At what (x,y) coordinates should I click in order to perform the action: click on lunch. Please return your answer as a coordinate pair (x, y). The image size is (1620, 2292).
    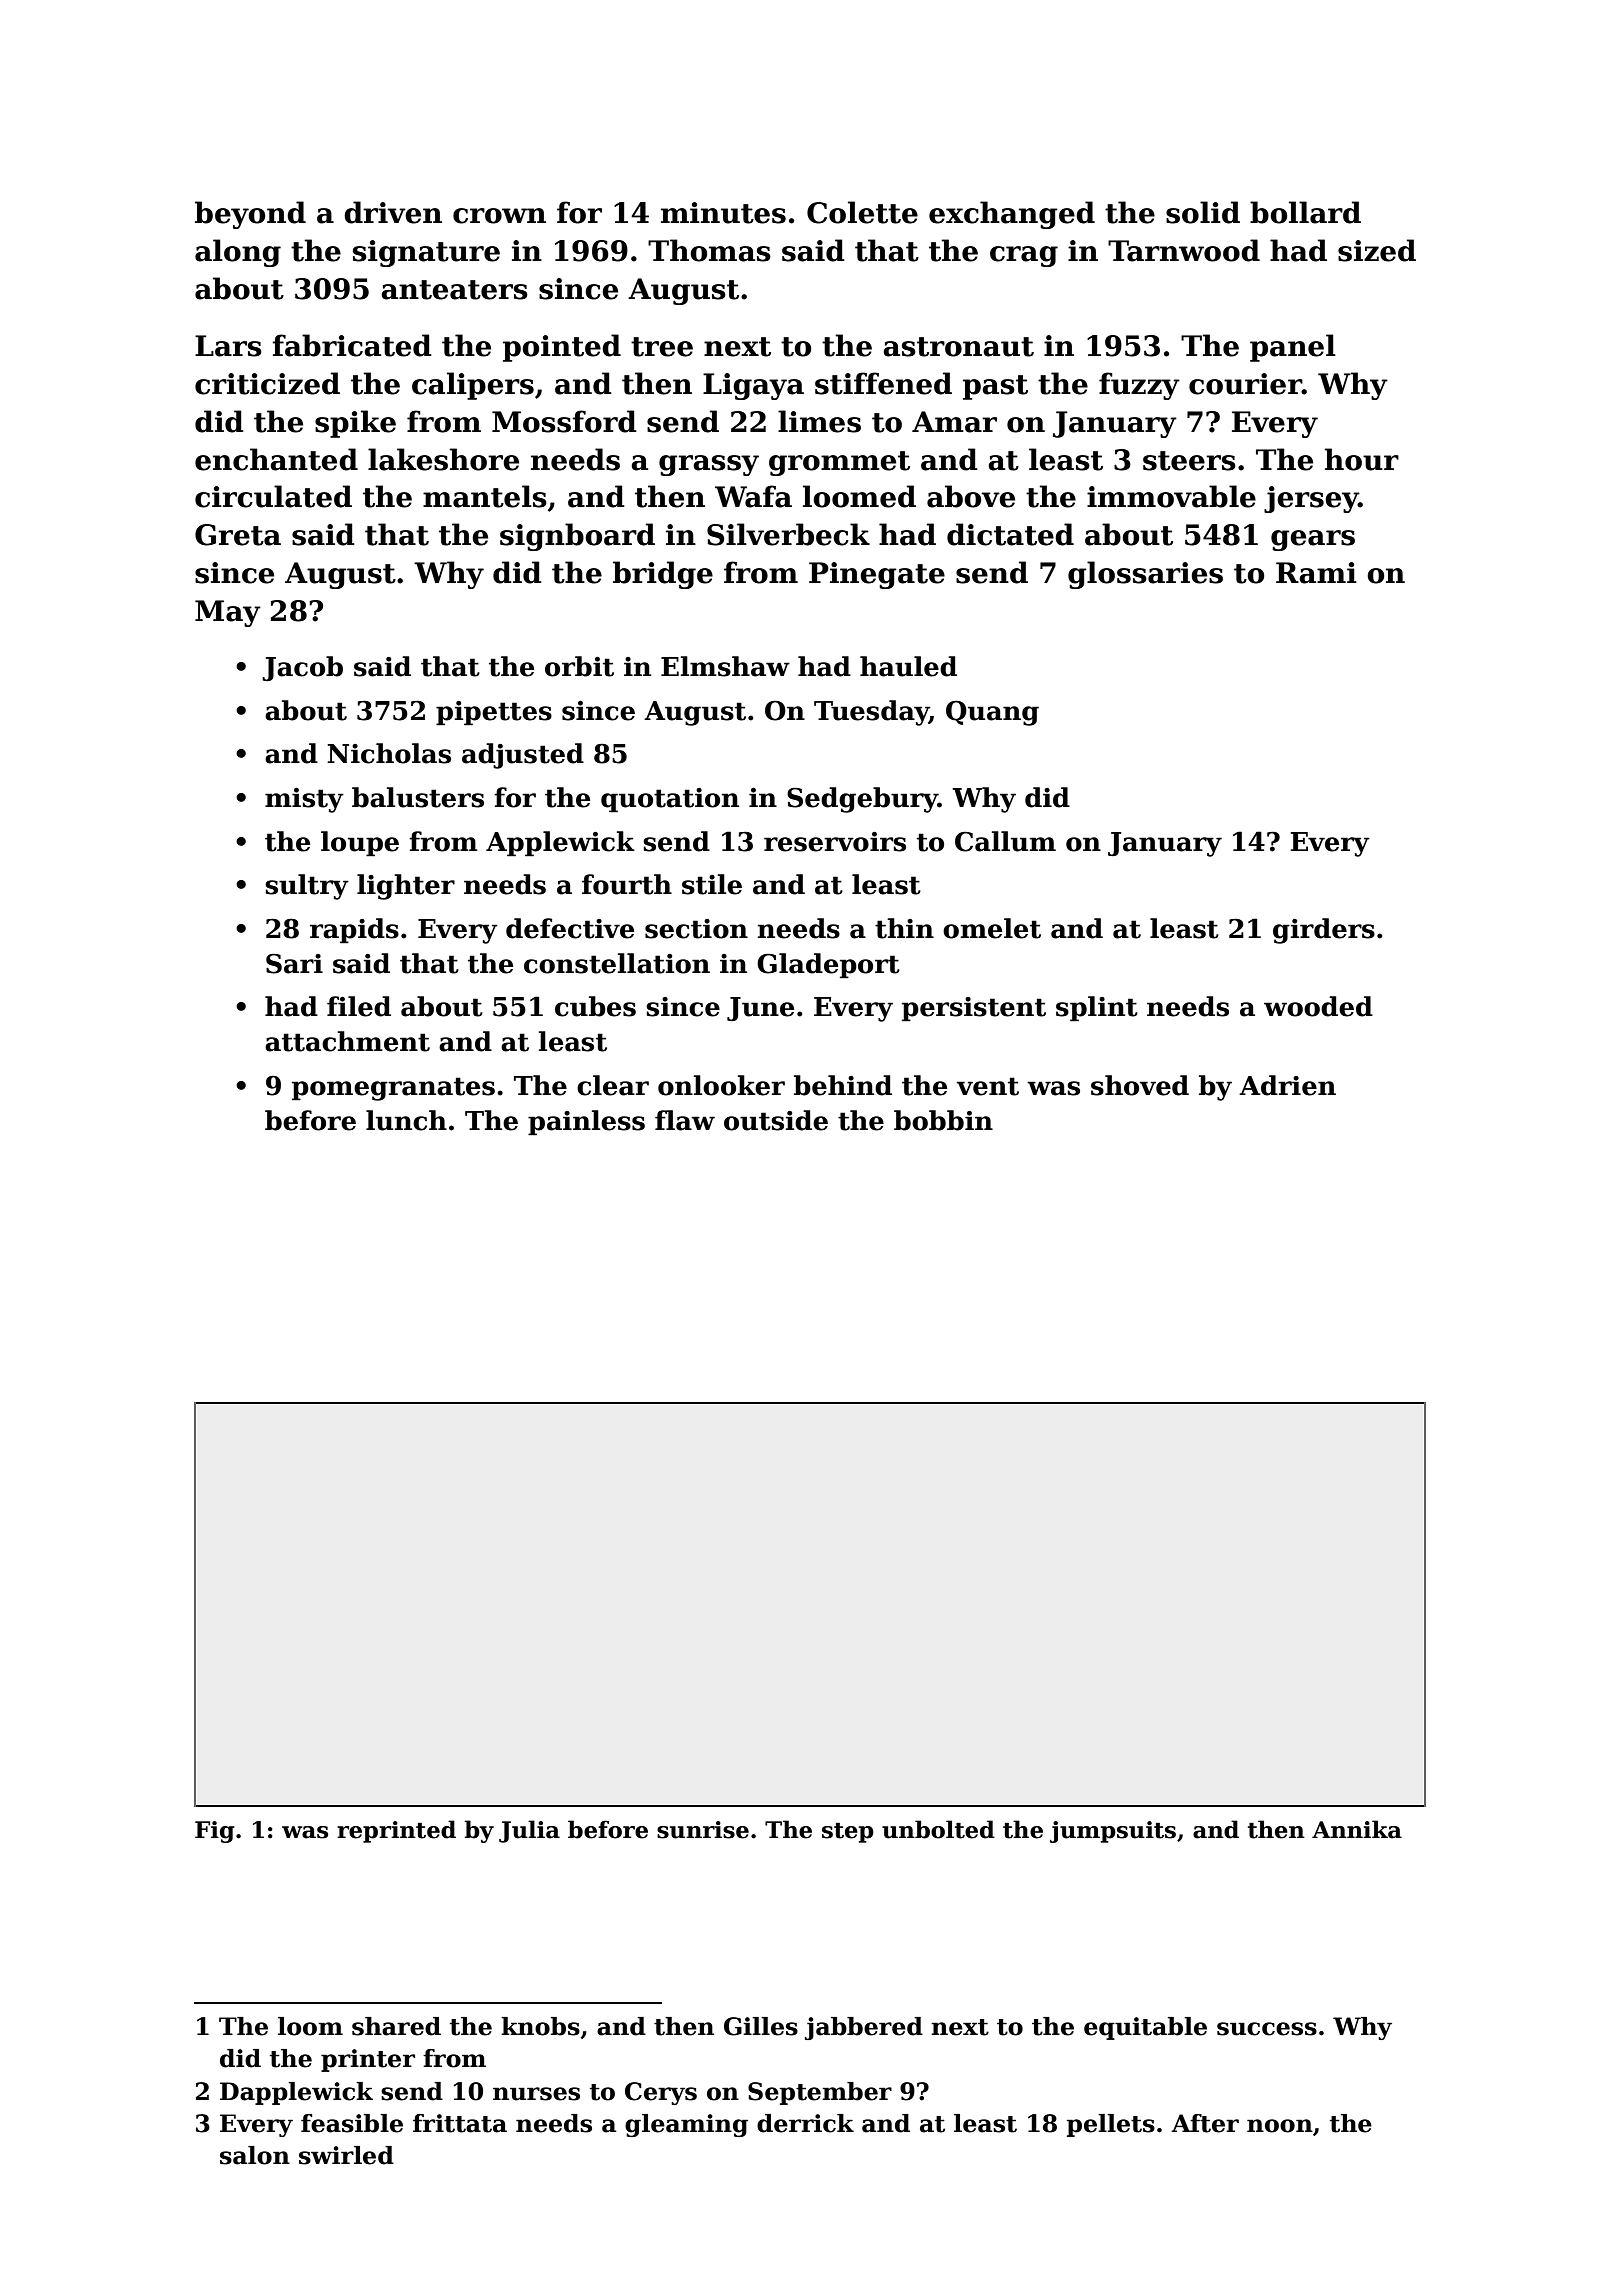
    Looking at the image, I should click on (406, 1120).
